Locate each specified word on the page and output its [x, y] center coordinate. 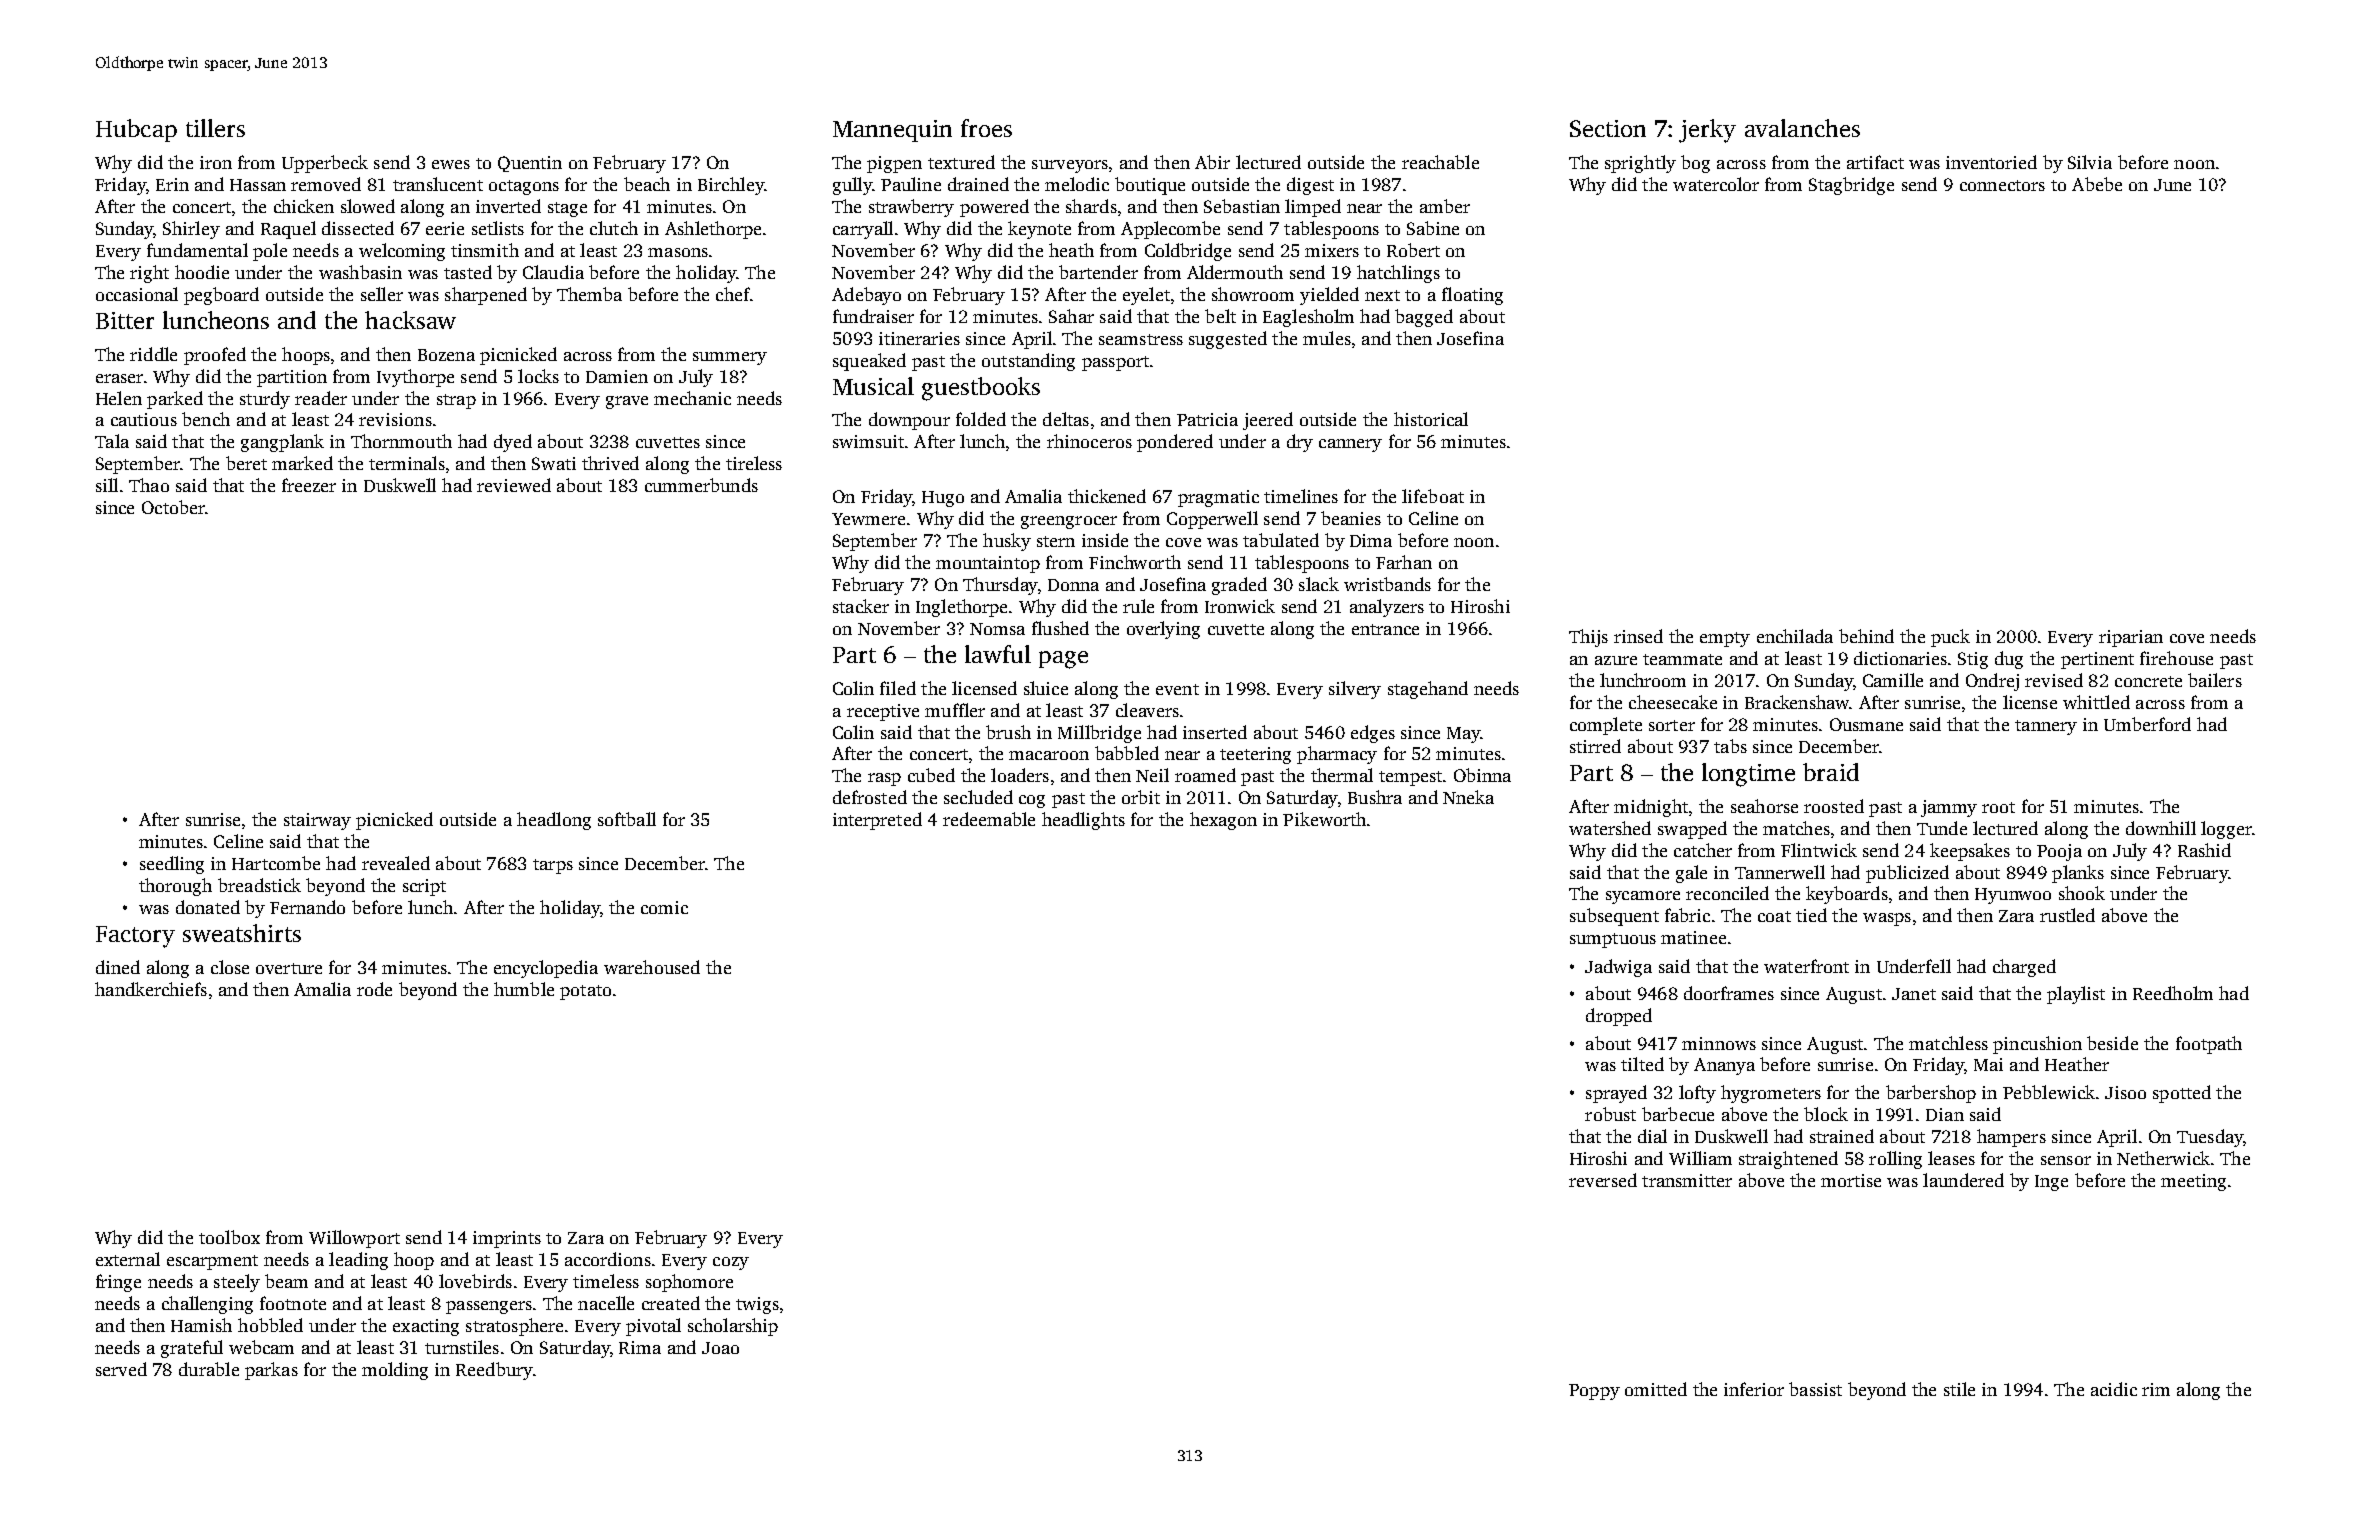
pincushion [2037, 1045]
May [1464, 735]
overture [289, 968]
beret [246, 463]
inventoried [1991, 162]
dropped [1619, 1017]
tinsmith [485, 250]
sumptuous [1613, 940]
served [121, 1369]
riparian [2131, 638]
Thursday [1000, 586]
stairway [317, 821]
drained [978, 184]
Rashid [2204, 850]
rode [374, 989]
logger [2226, 830]
